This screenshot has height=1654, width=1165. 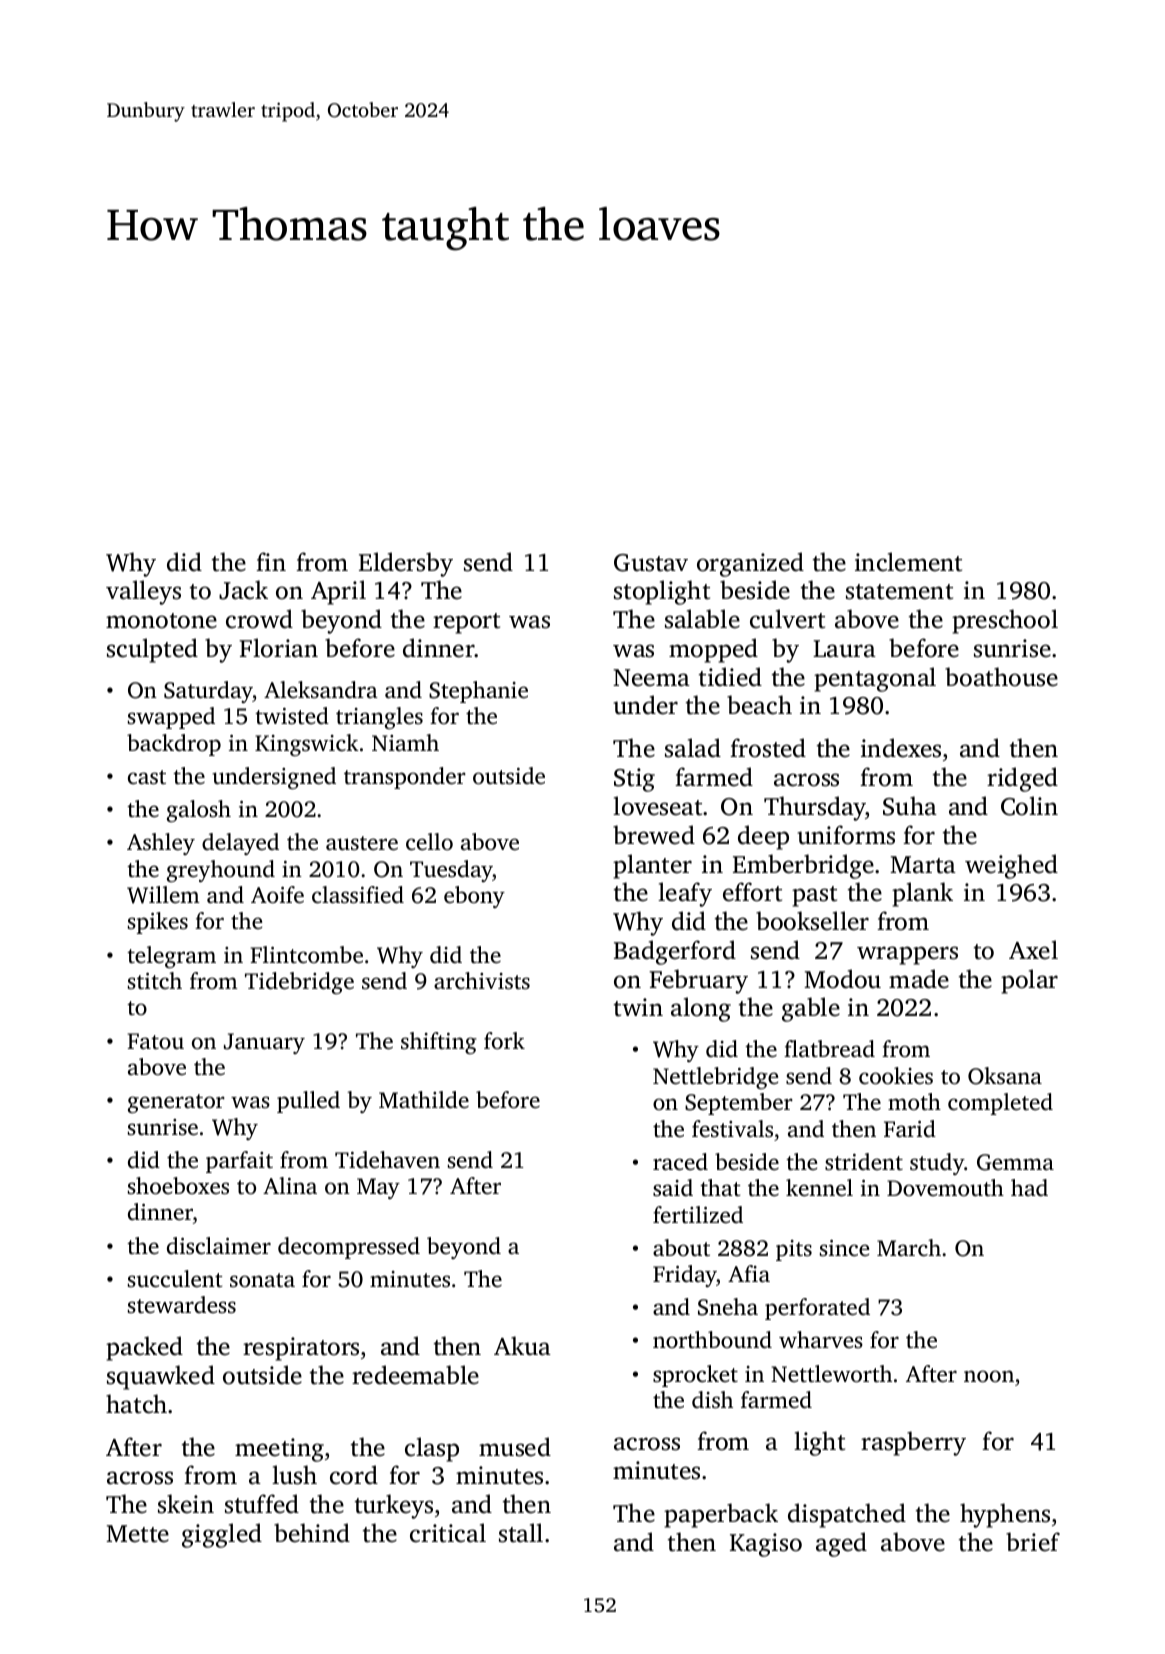 I want to click on inclement, so click(x=908, y=562).
